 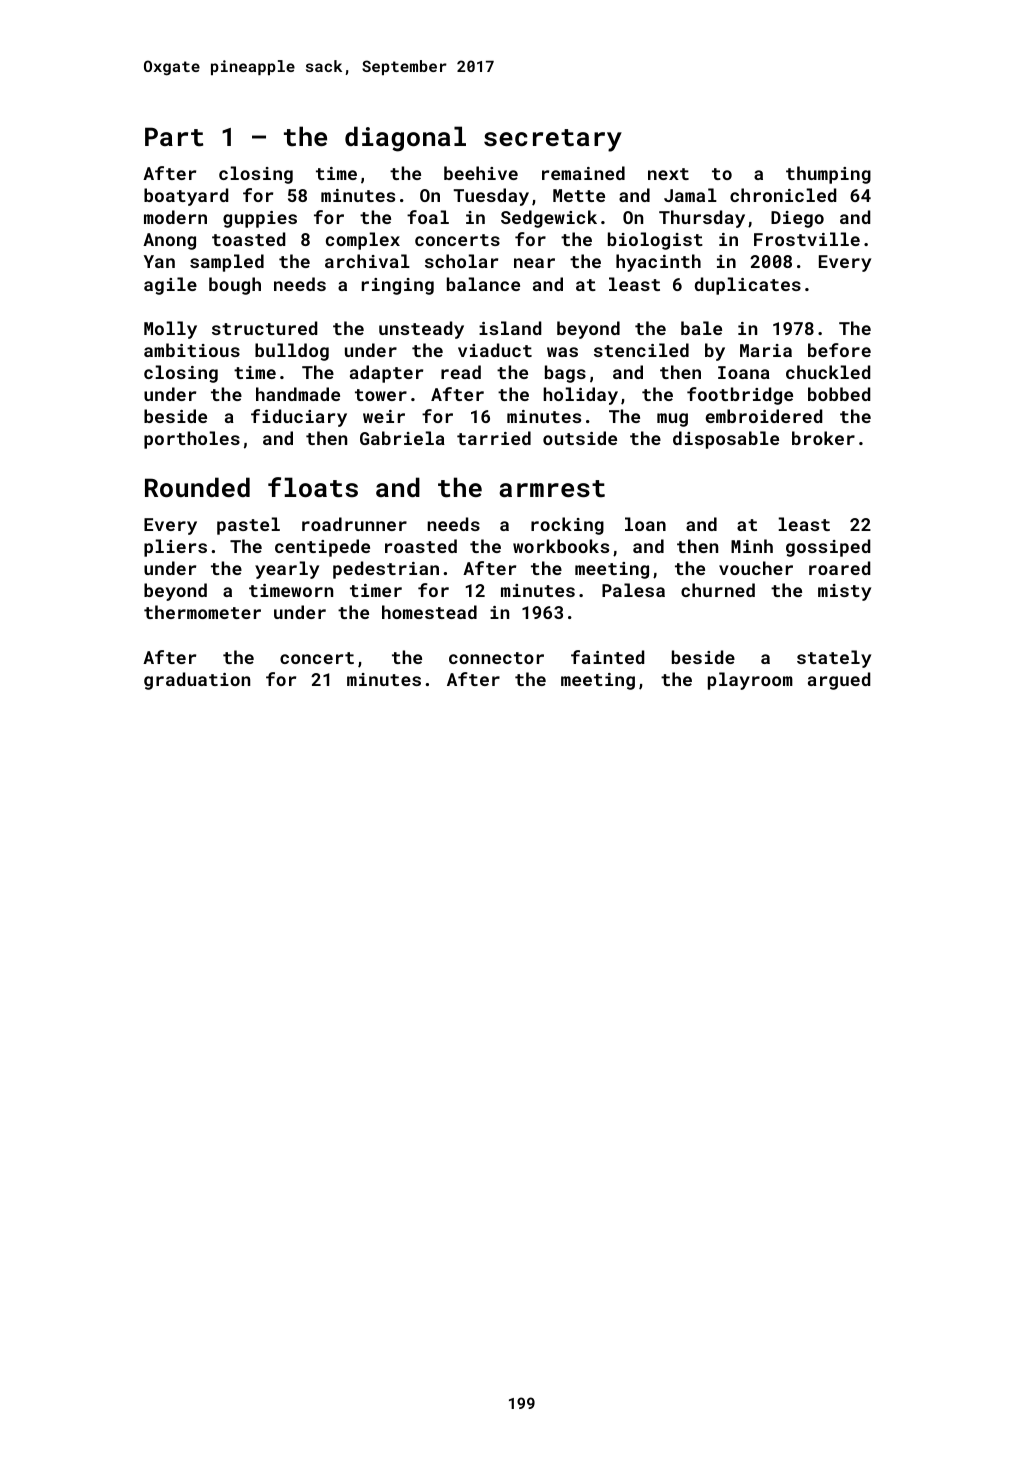 I want to click on roared, so click(x=839, y=568).
